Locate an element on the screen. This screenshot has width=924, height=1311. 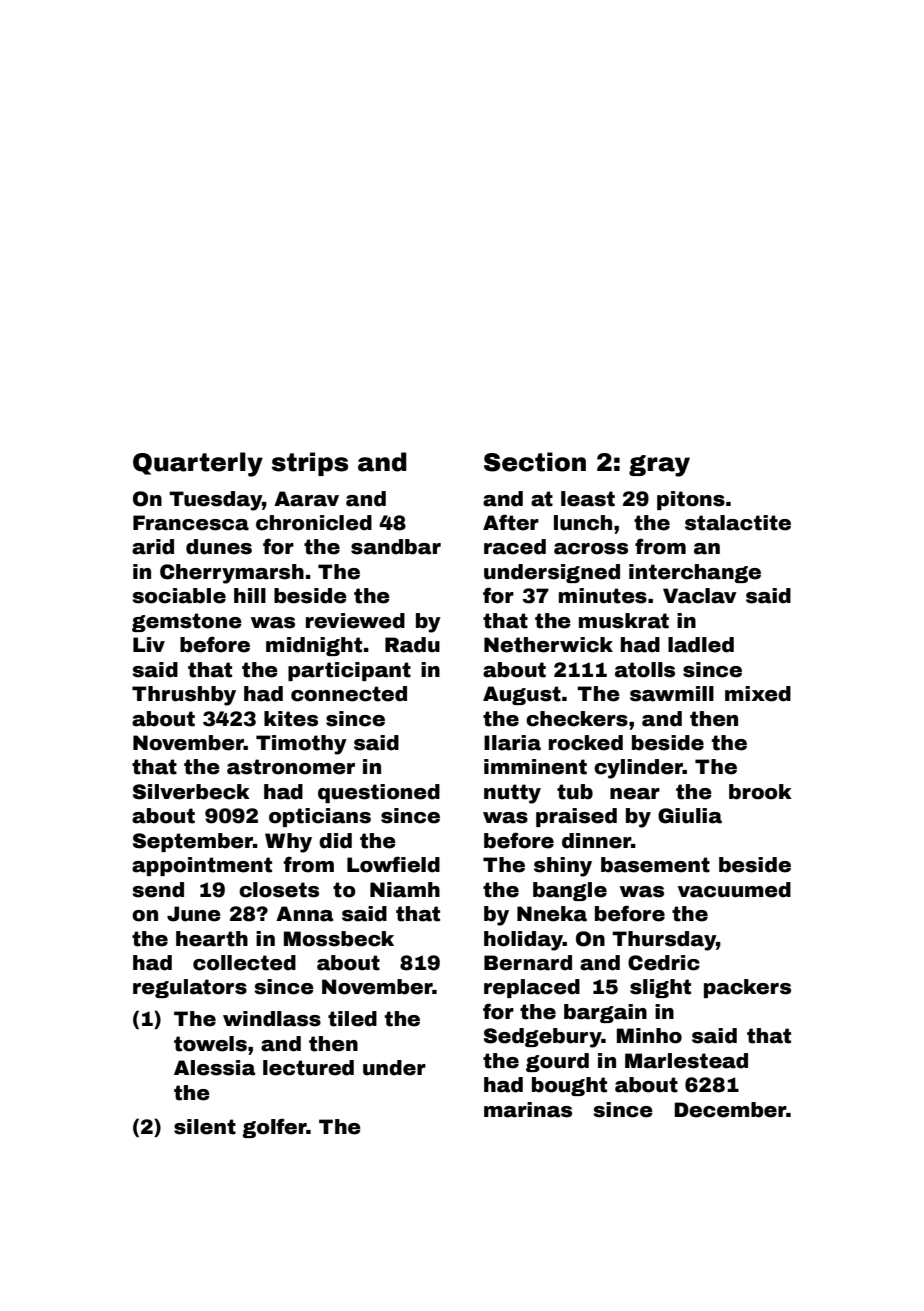
gray is located at coordinates (659, 466).
